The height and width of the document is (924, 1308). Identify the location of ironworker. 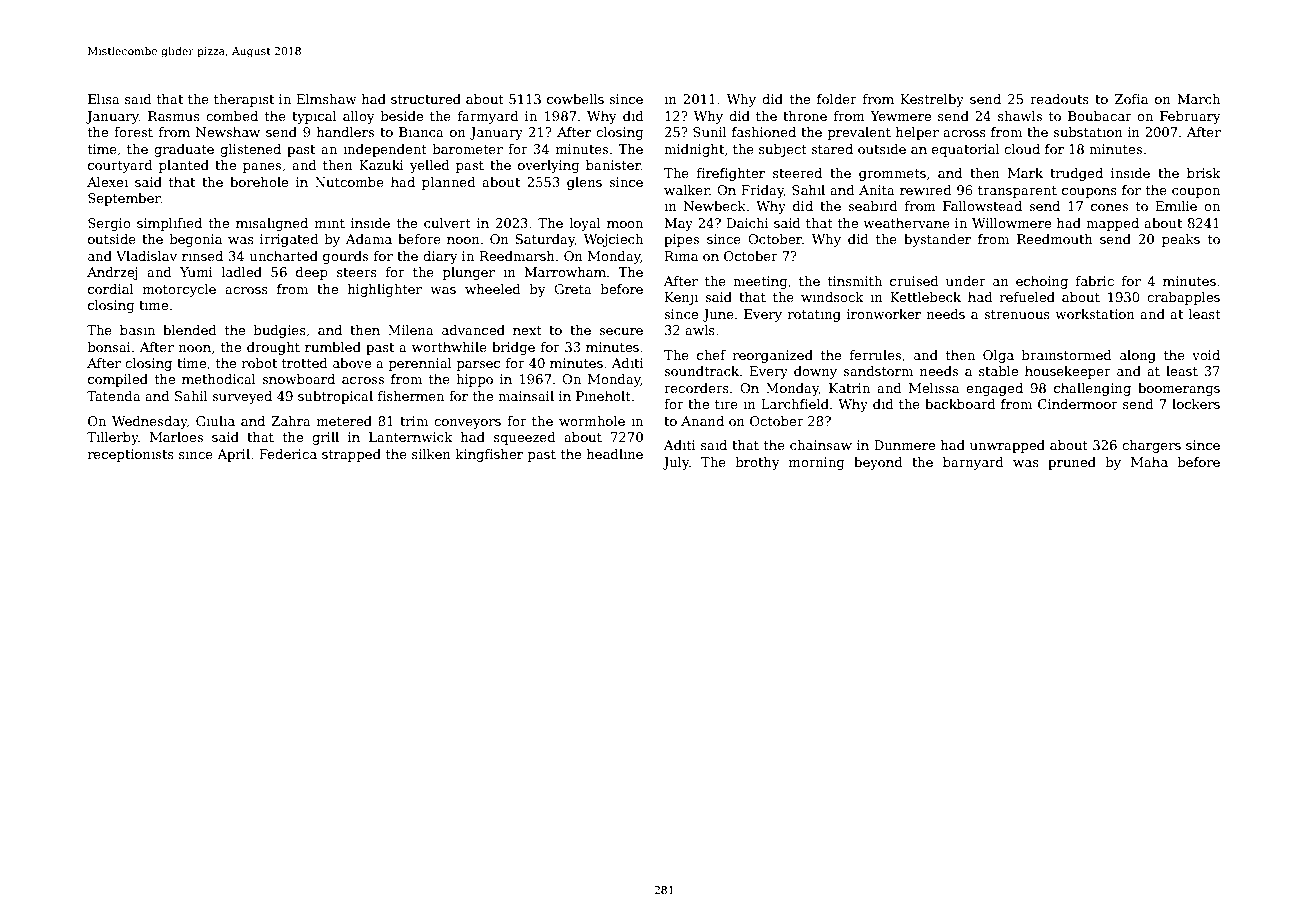
(884, 314).
